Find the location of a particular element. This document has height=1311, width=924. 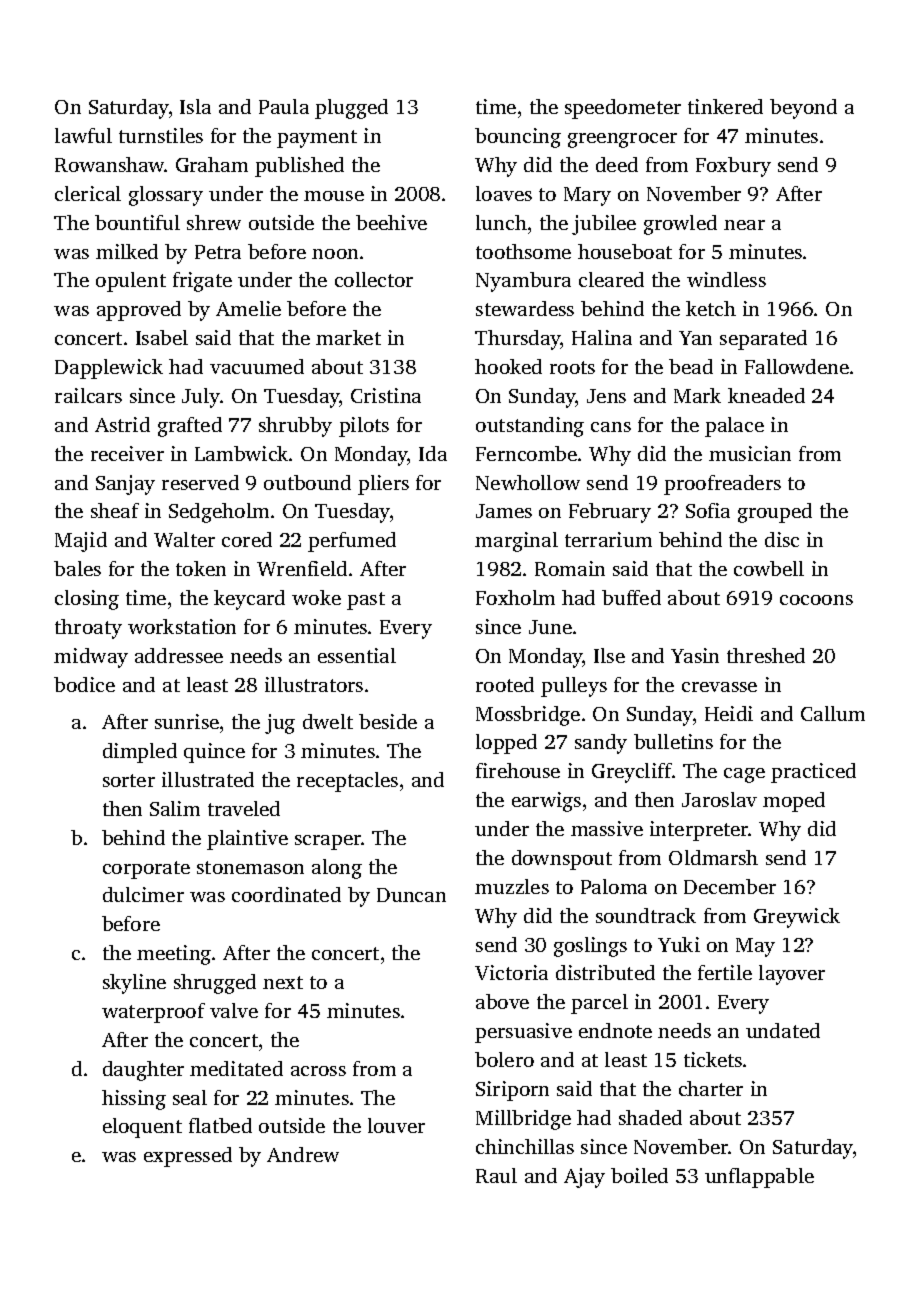

Graham is located at coordinates (212, 164).
